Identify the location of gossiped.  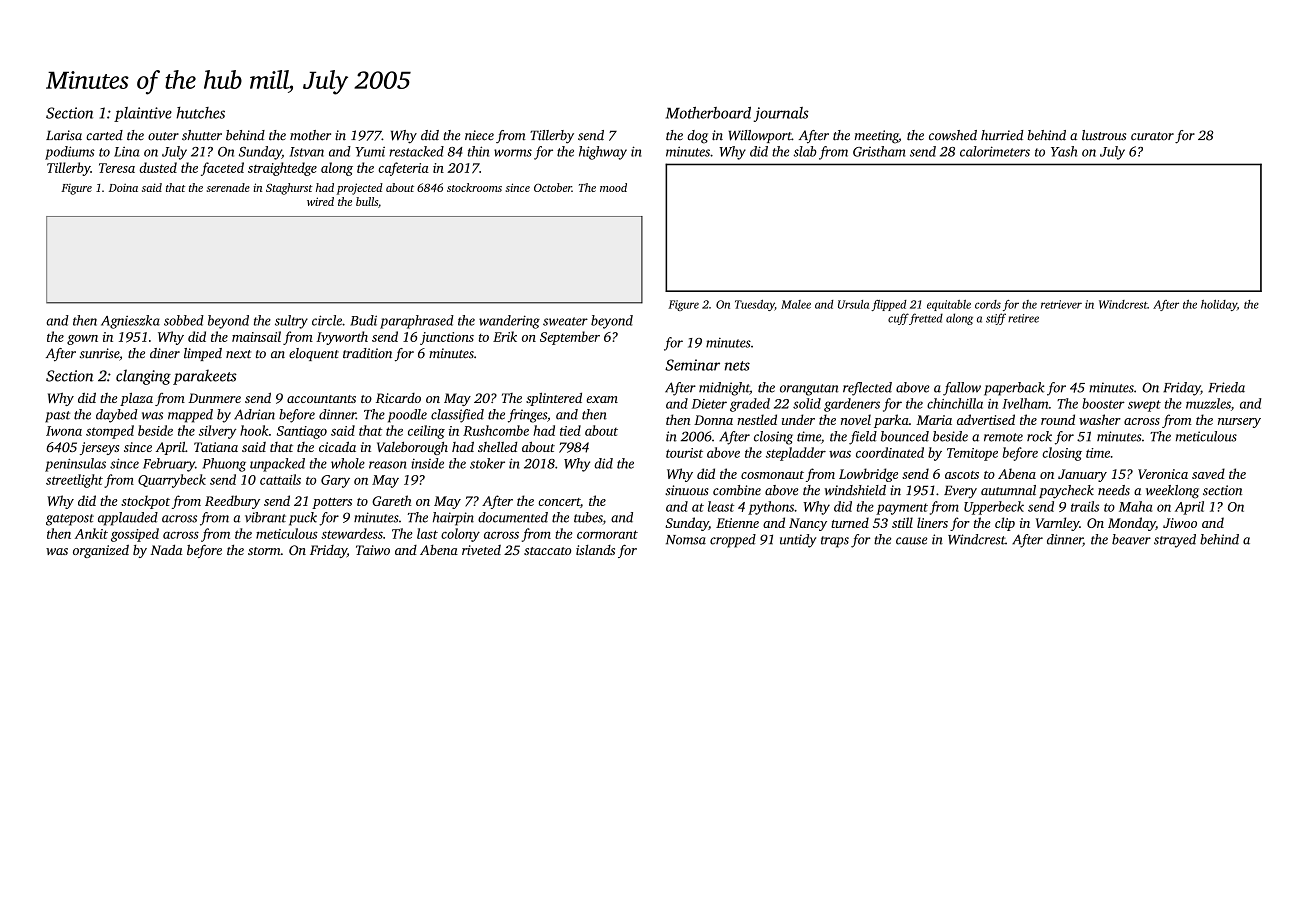
(135, 535).
